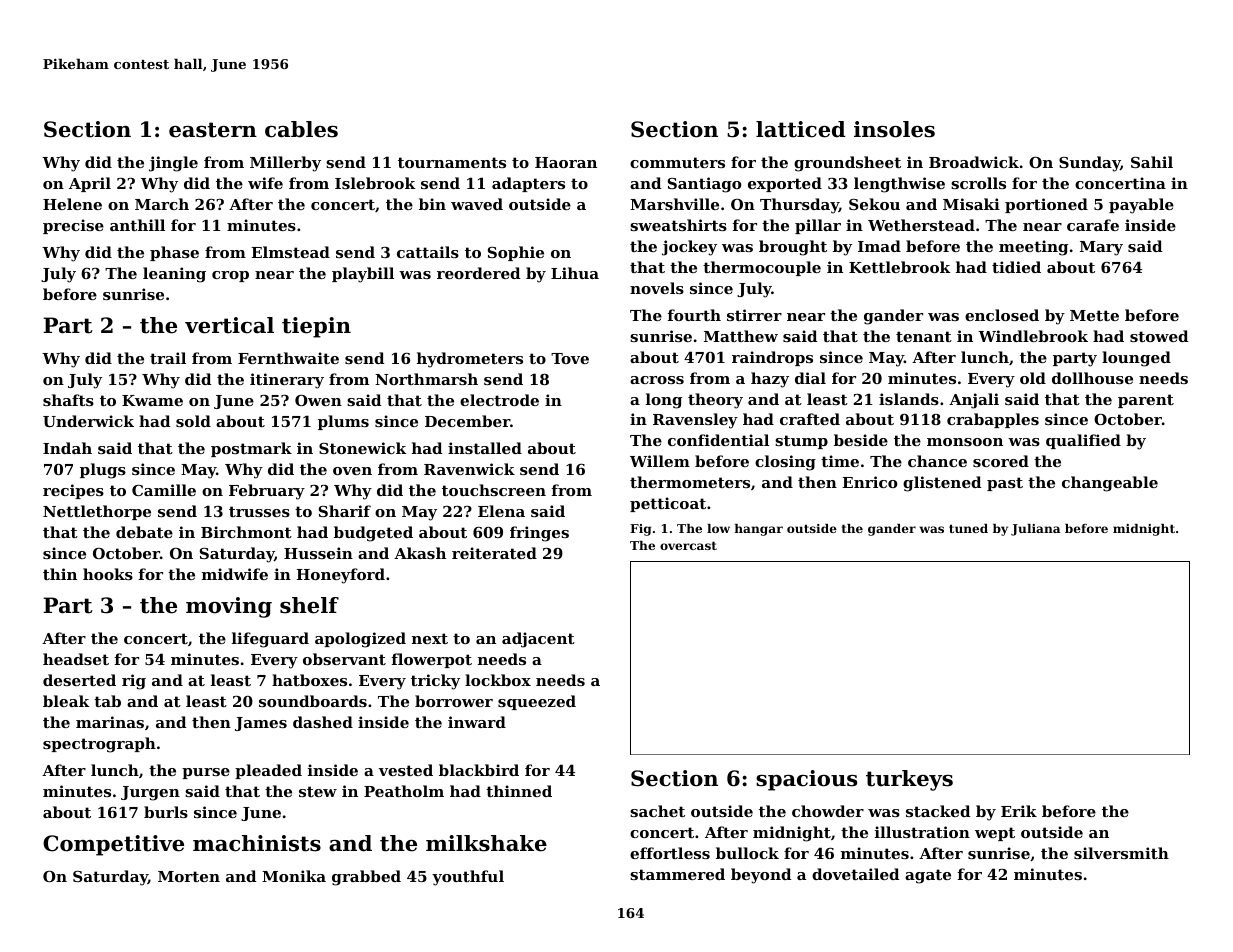  Describe the element at coordinates (343, 422) in the image. I see `plums` at that location.
